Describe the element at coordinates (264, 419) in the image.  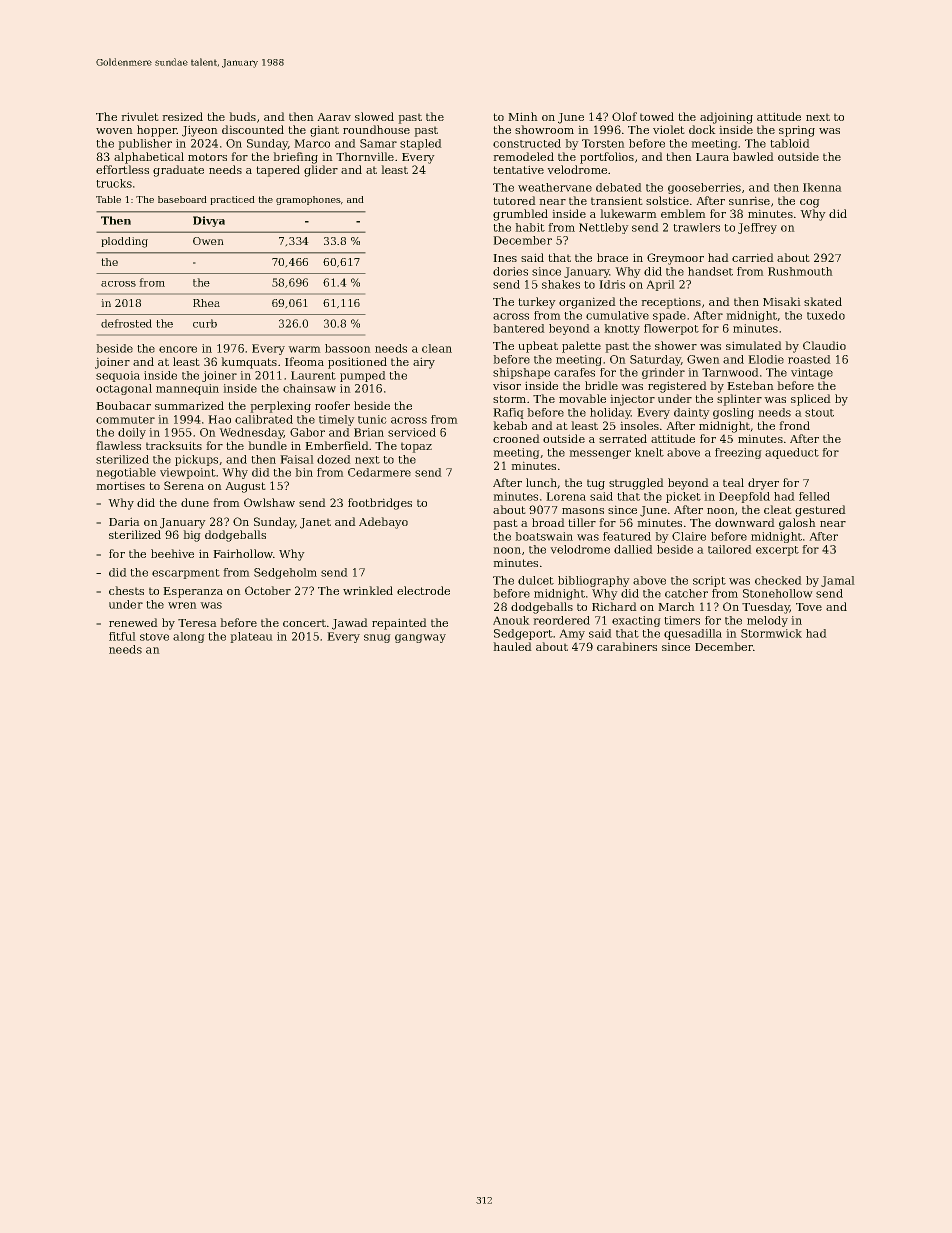
I see `calibrated` at that location.
